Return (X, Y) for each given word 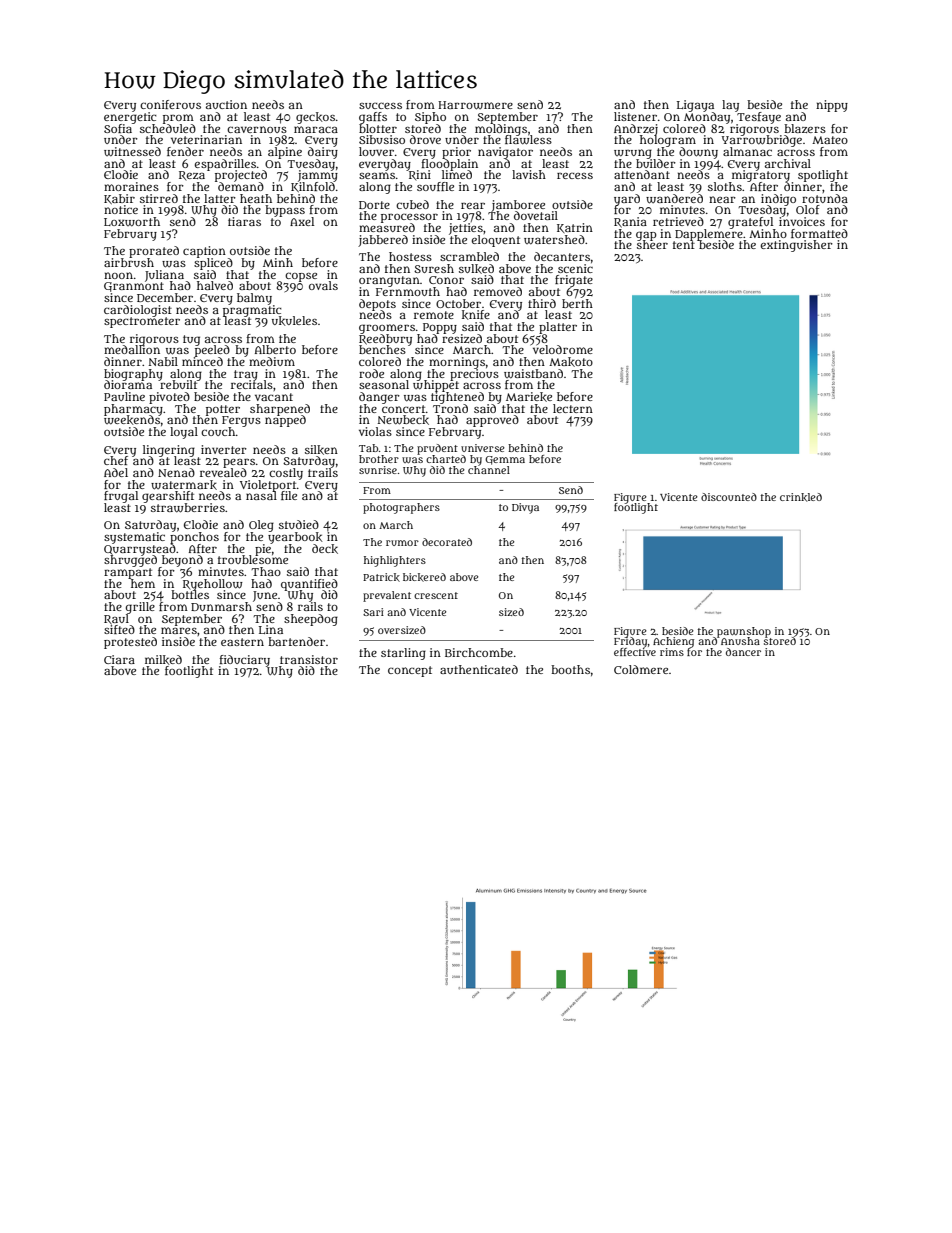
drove (425, 139)
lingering (169, 450)
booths (570, 669)
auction (226, 104)
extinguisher (797, 246)
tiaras (244, 221)
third (542, 303)
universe (483, 448)
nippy (832, 106)
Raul (116, 619)
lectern (573, 408)
